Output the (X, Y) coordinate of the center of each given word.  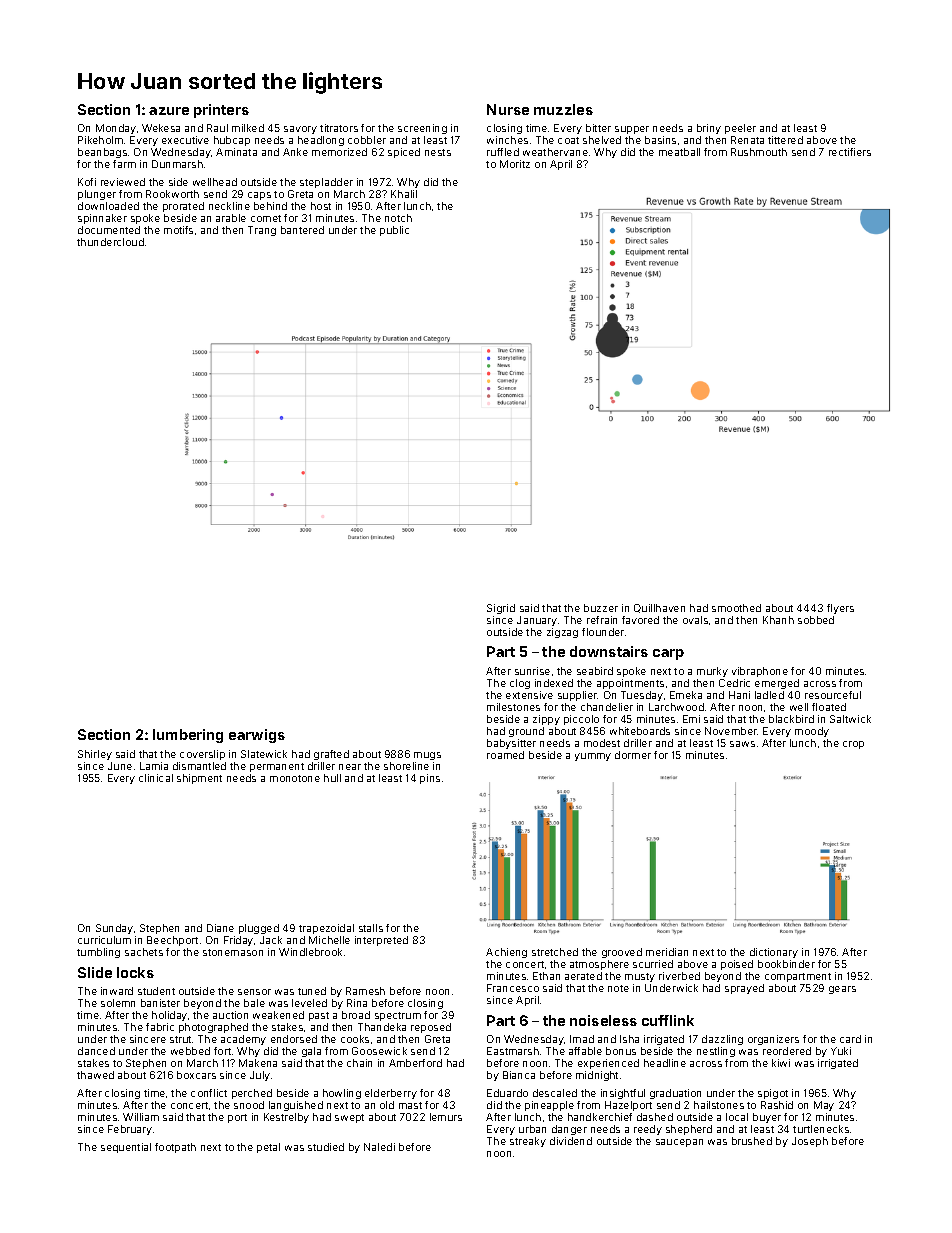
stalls (371, 928)
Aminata (236, 152)
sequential (126, 1148)
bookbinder (786, 964)
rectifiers (850, 152)
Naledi (379, 1147)
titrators (339, 128)
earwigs (257, 736)
